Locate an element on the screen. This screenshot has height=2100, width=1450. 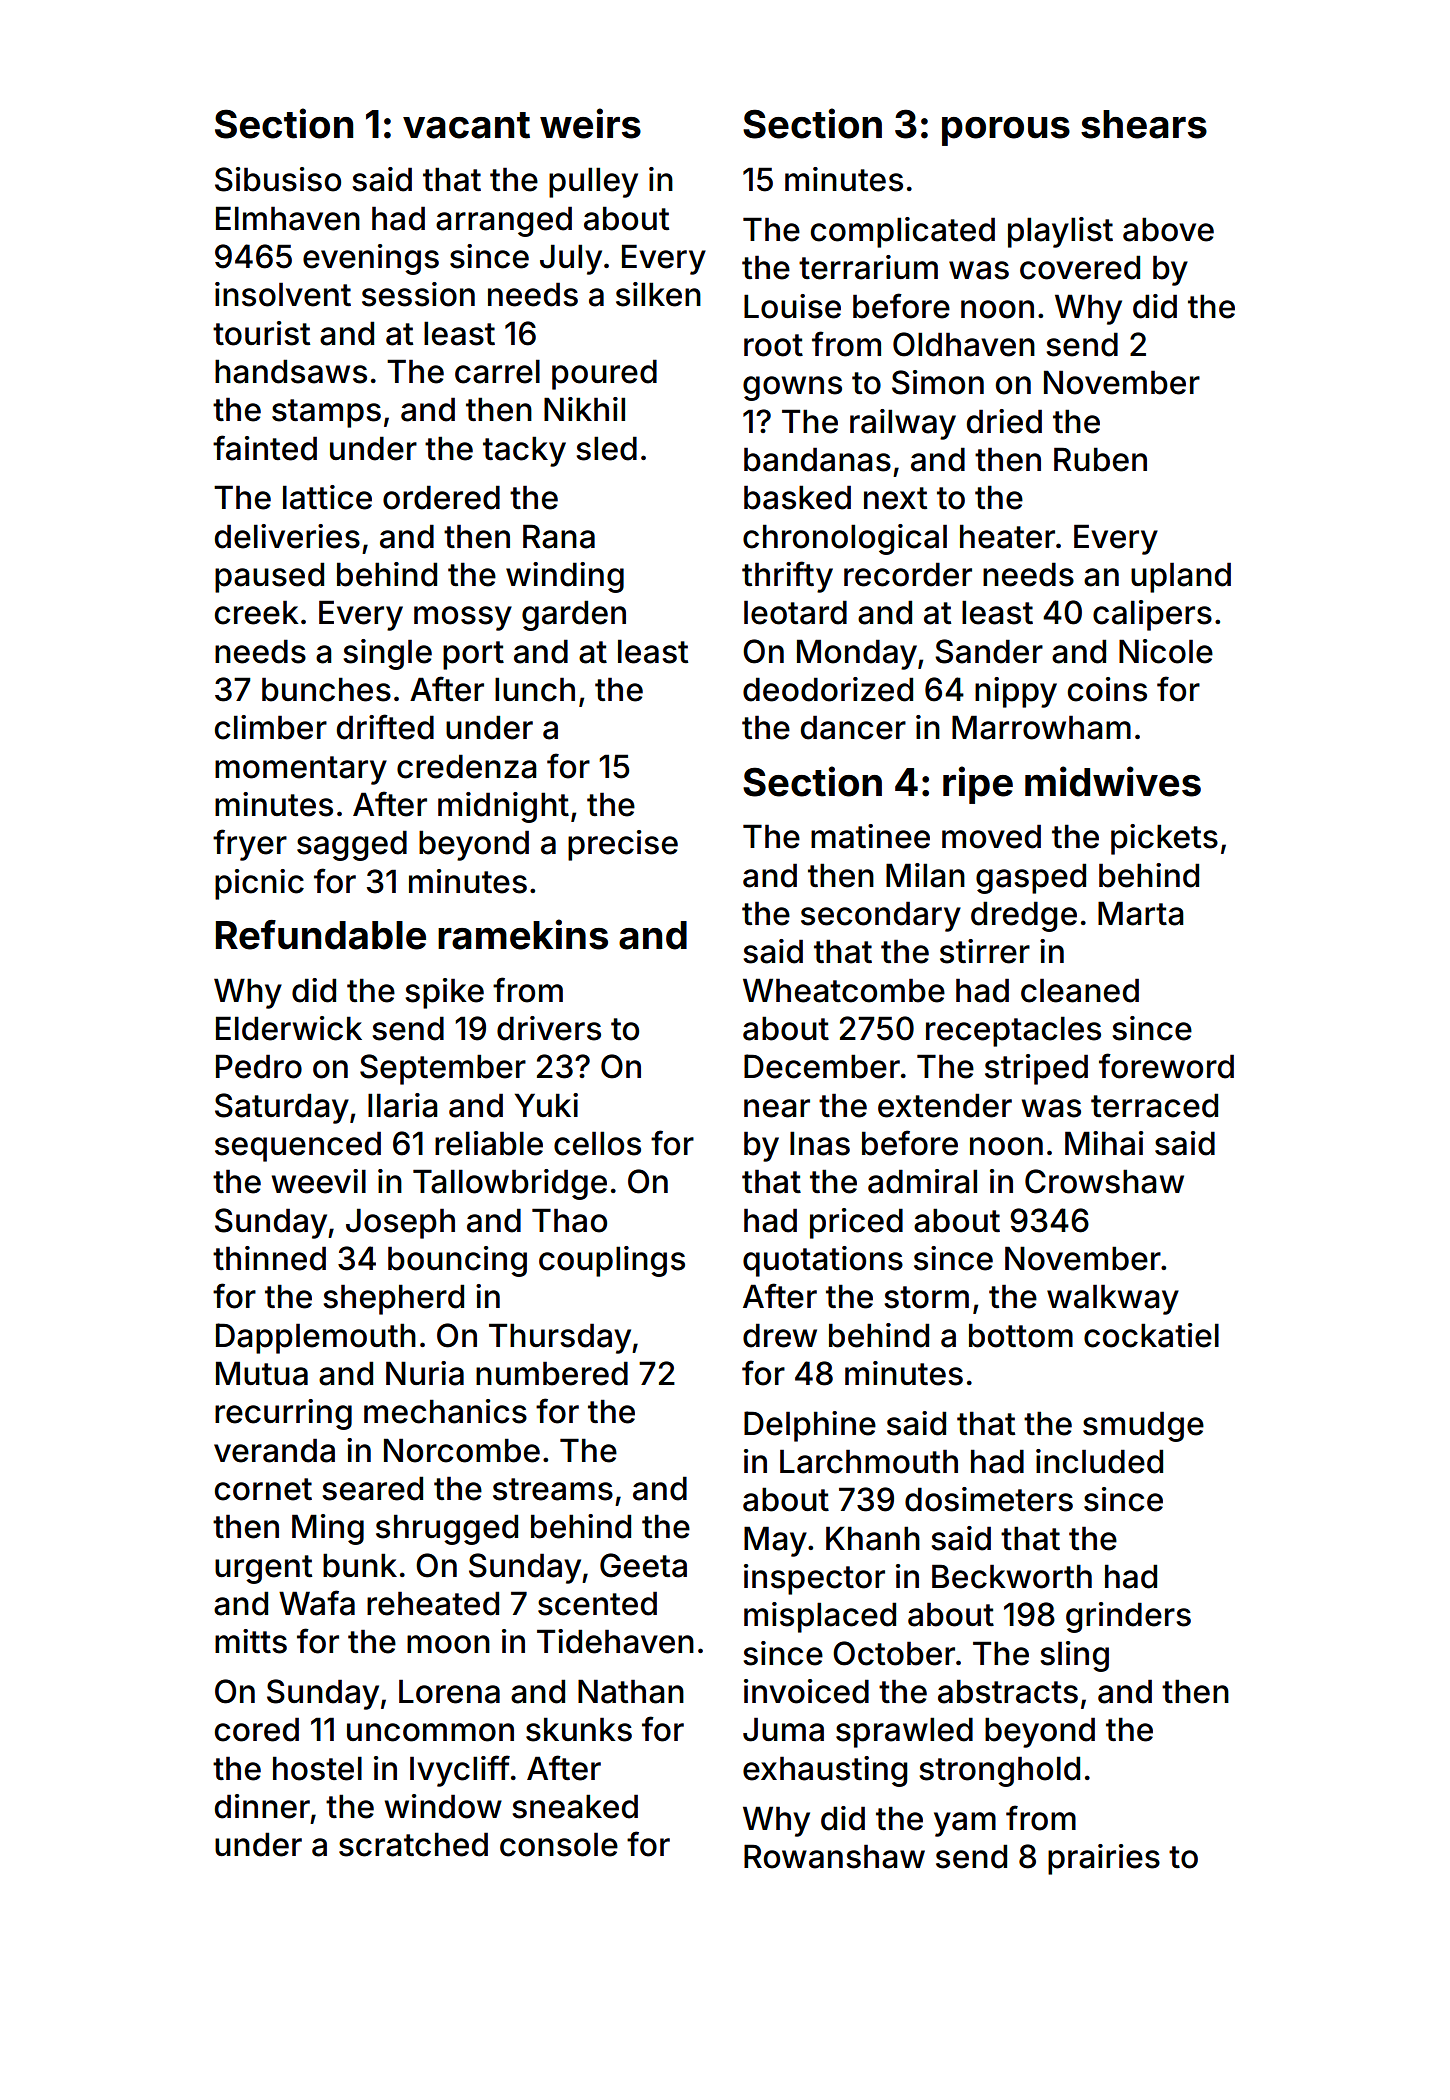
port is located at coordinates (473, 655).
